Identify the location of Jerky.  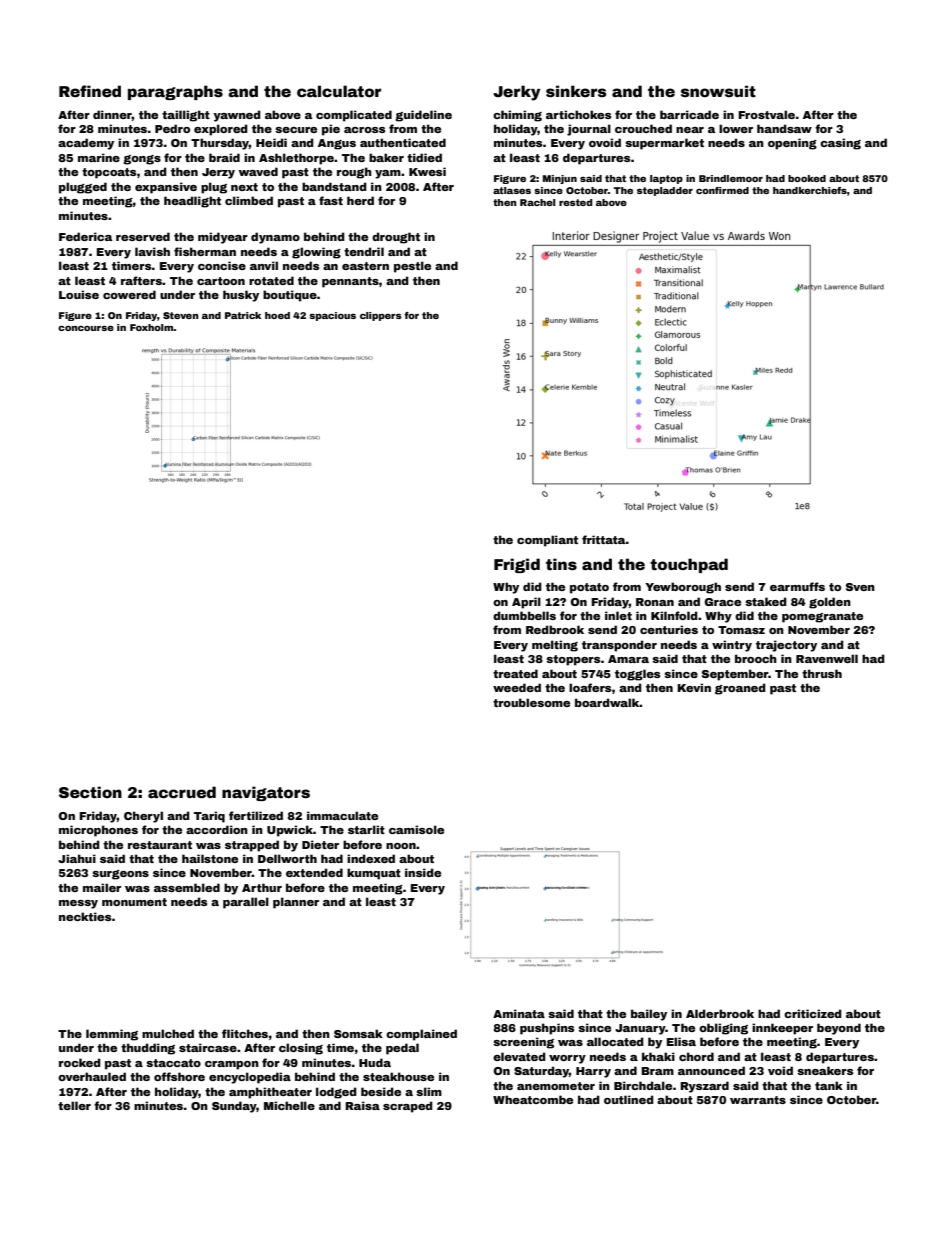
(516, 93).
